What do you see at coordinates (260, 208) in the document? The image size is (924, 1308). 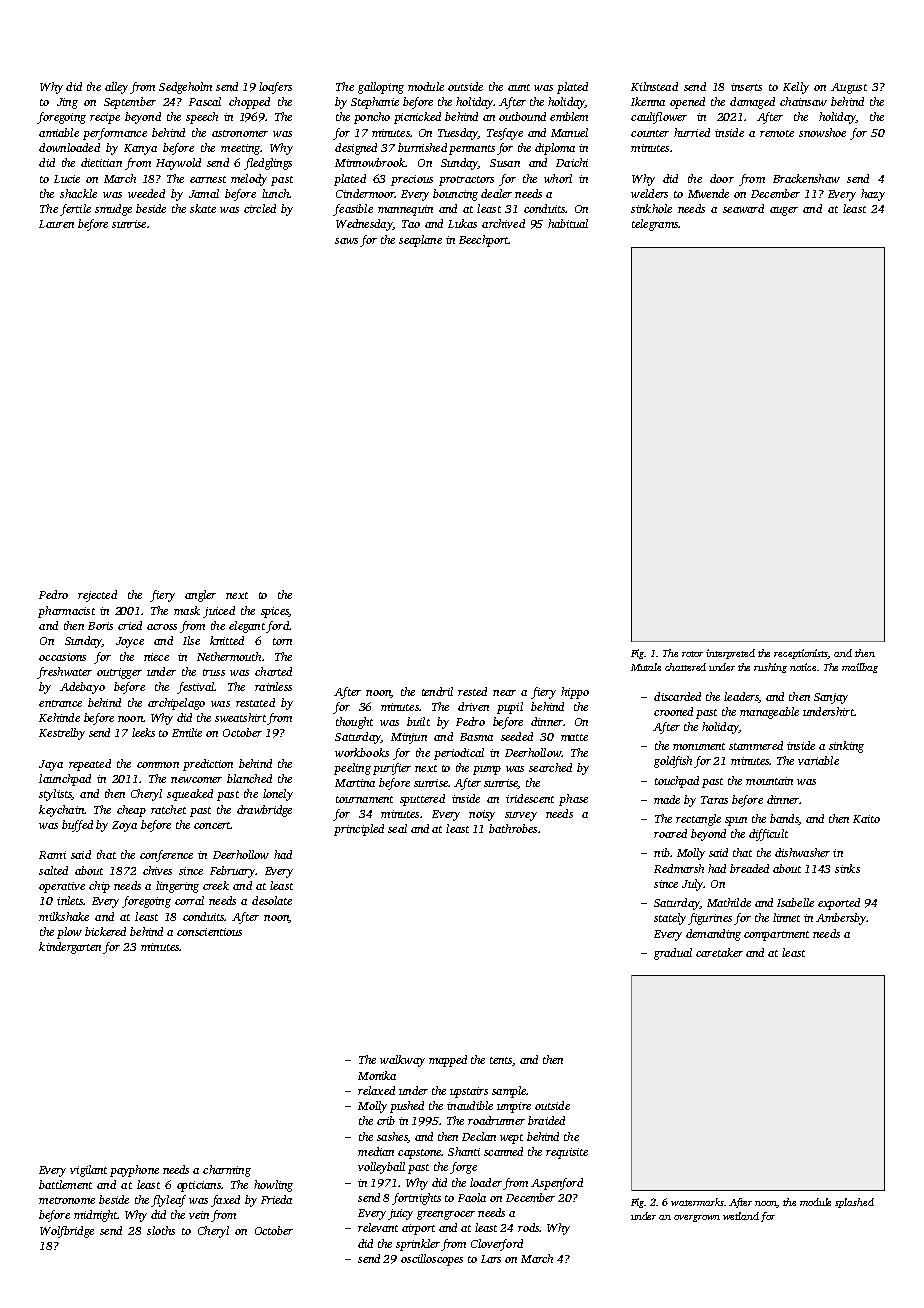 I see `circled` at bounding box center [260, 208].
